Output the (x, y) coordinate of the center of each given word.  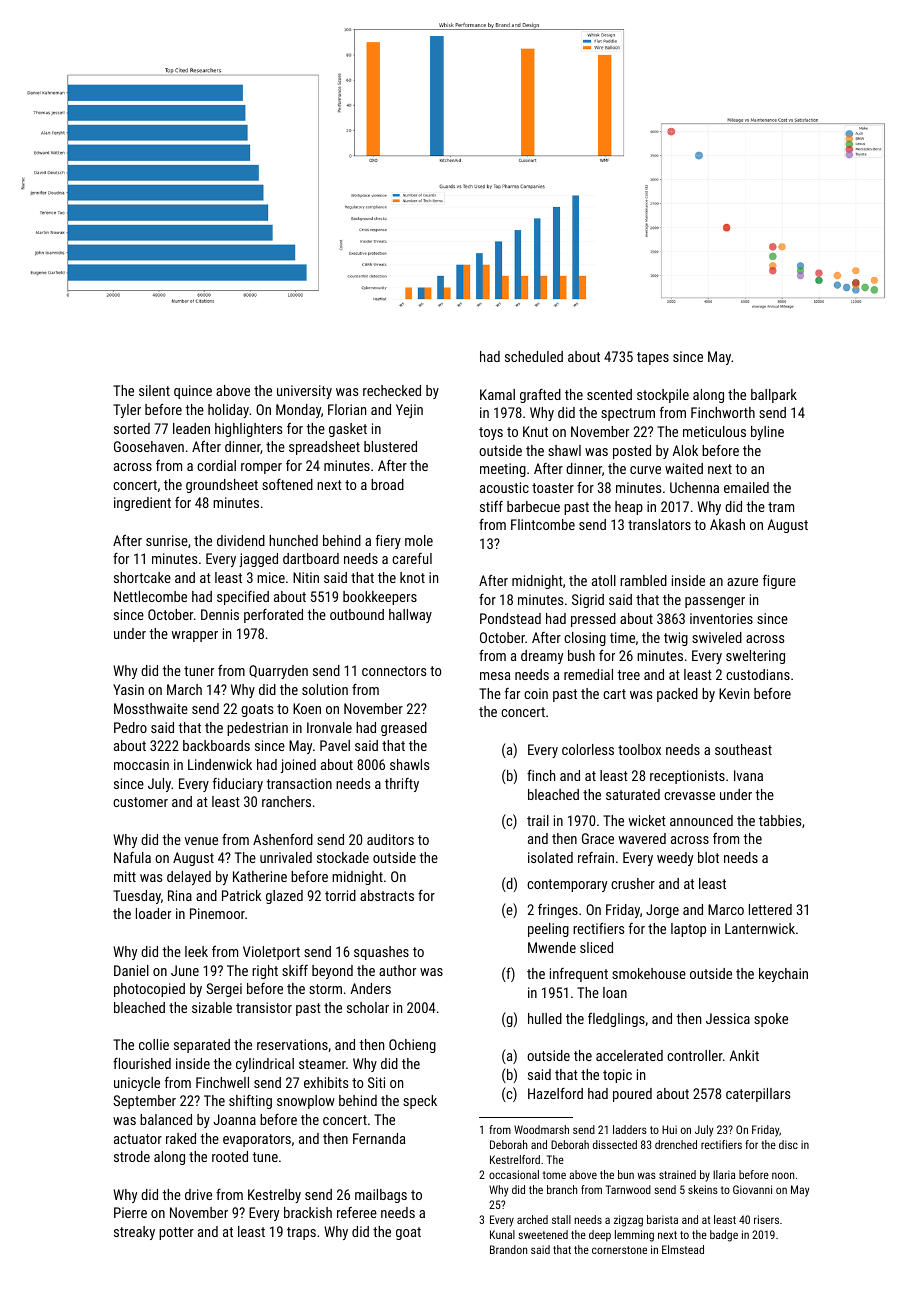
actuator (138, 1139)
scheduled (534, 356)
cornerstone (619, 1250)
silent (154, 390)
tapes (653, 358)
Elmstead (683, 1249)
